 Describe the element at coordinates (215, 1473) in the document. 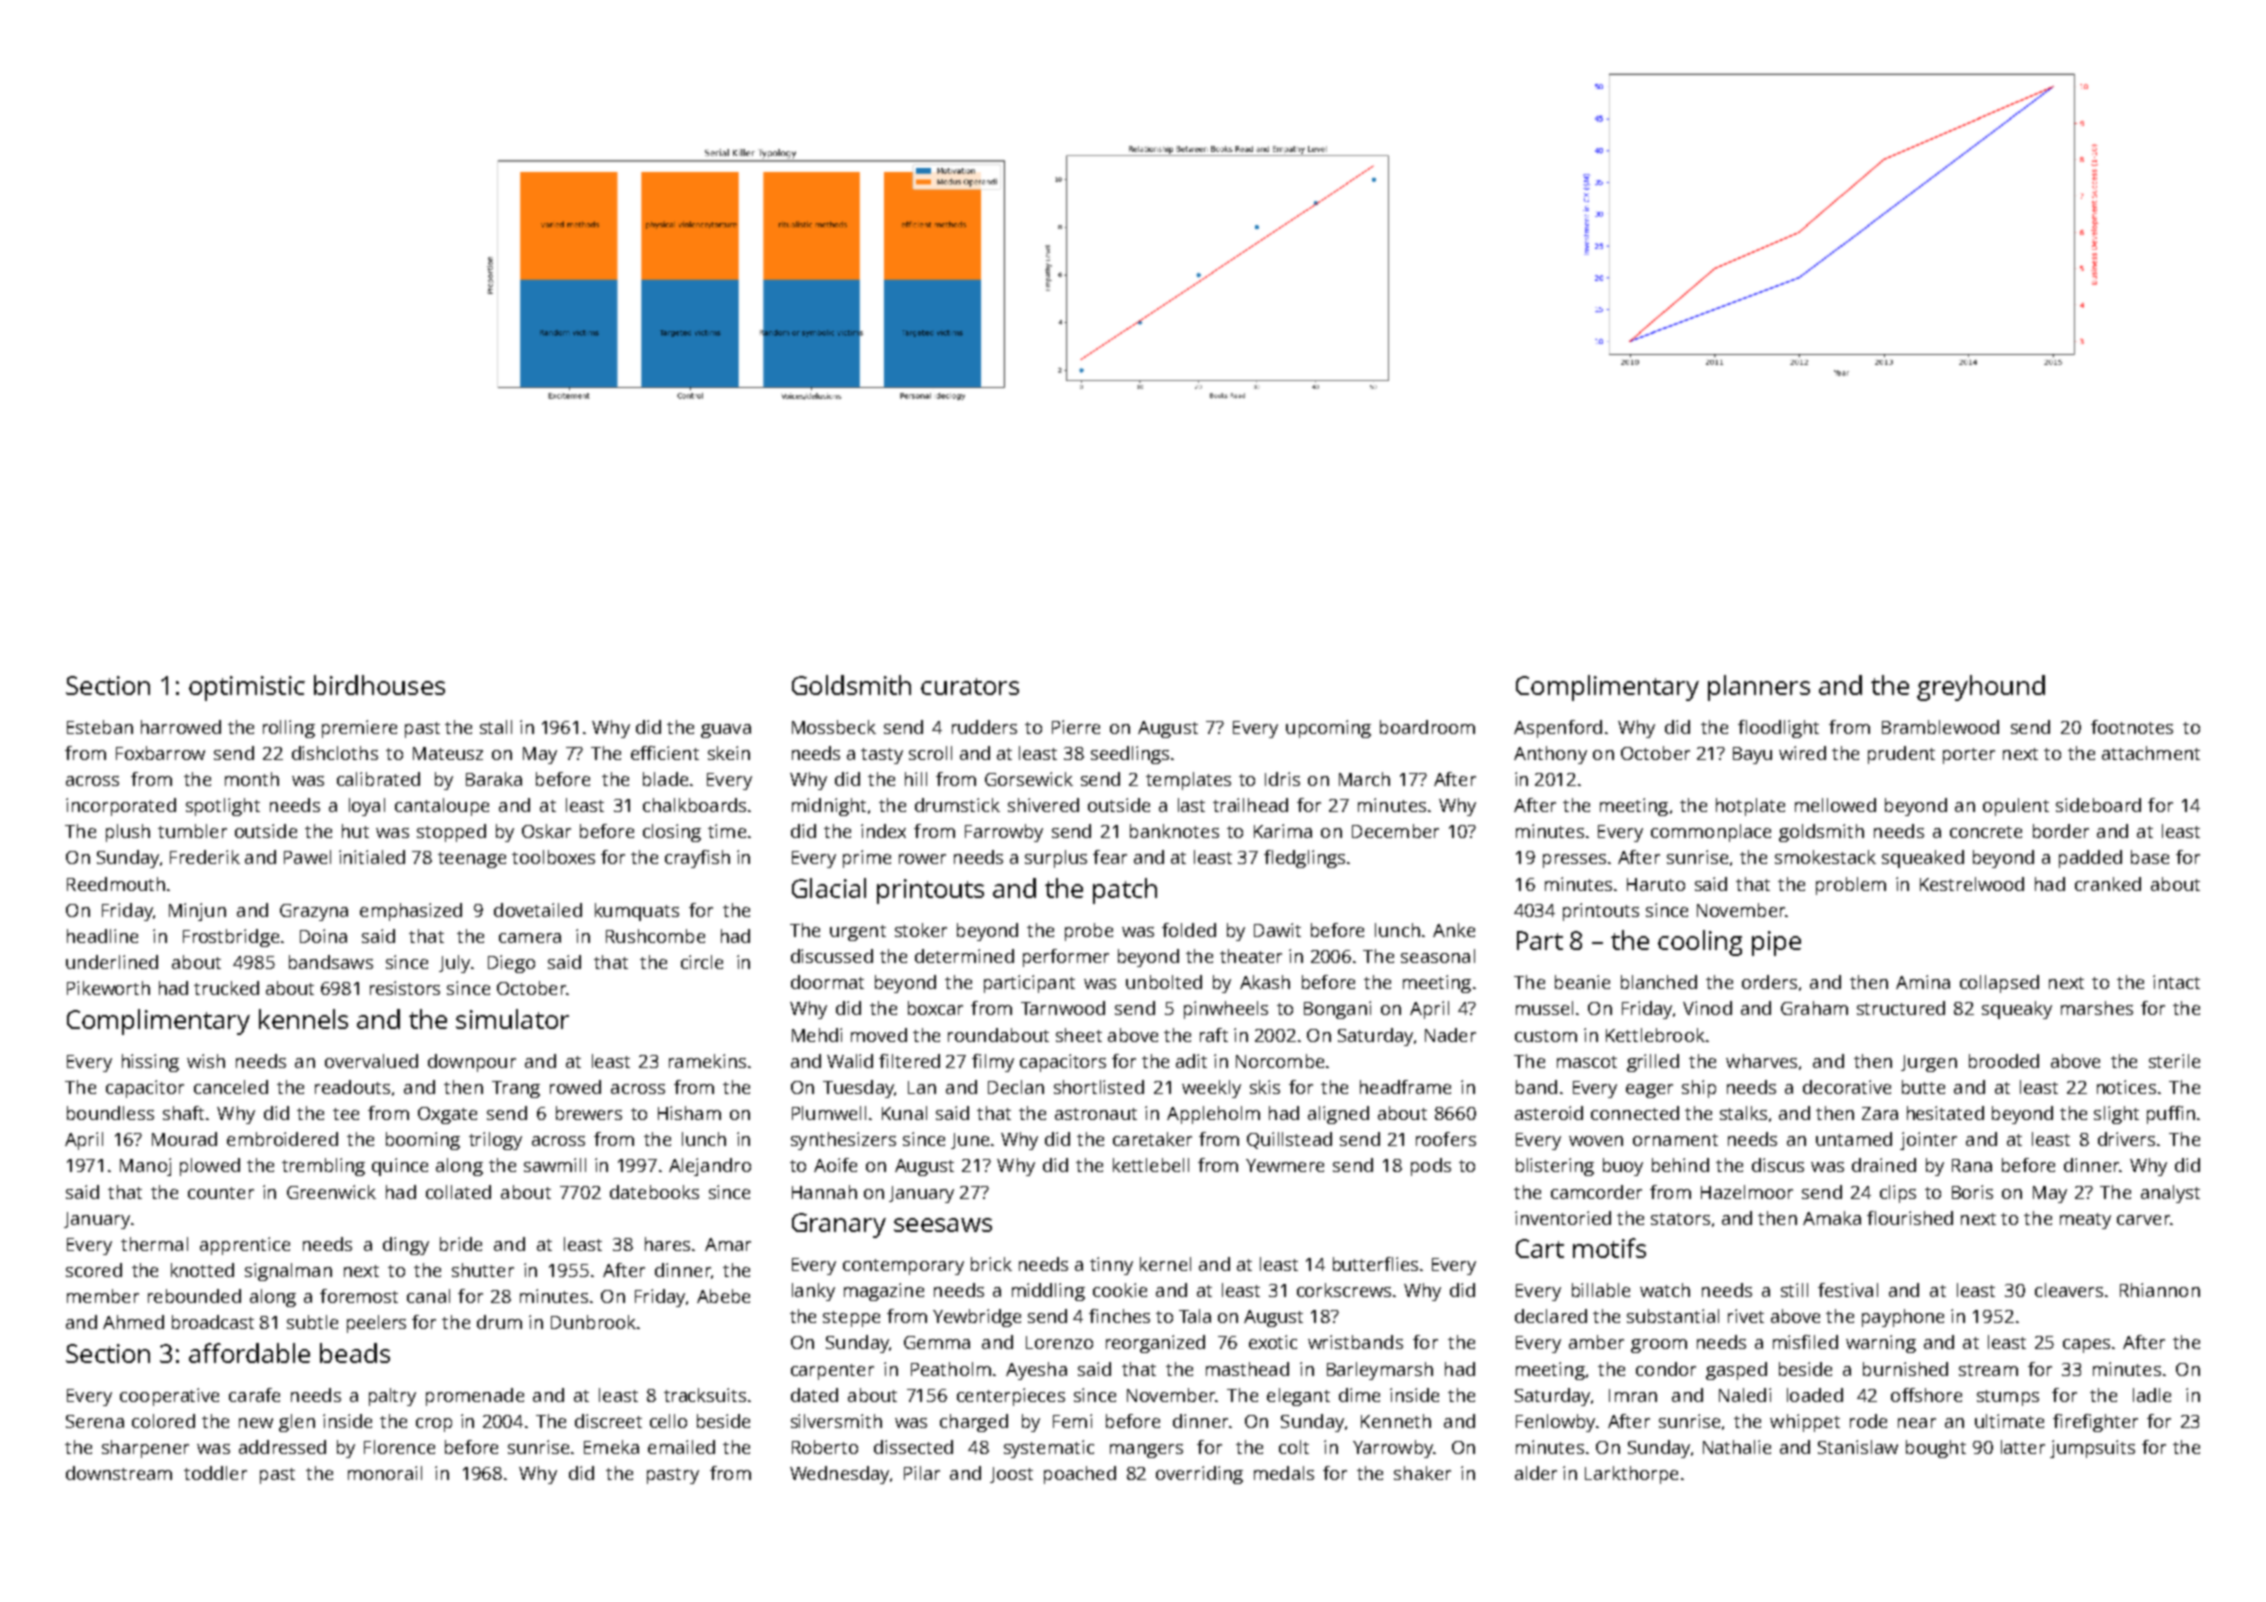

I see `toddler` at that location.
